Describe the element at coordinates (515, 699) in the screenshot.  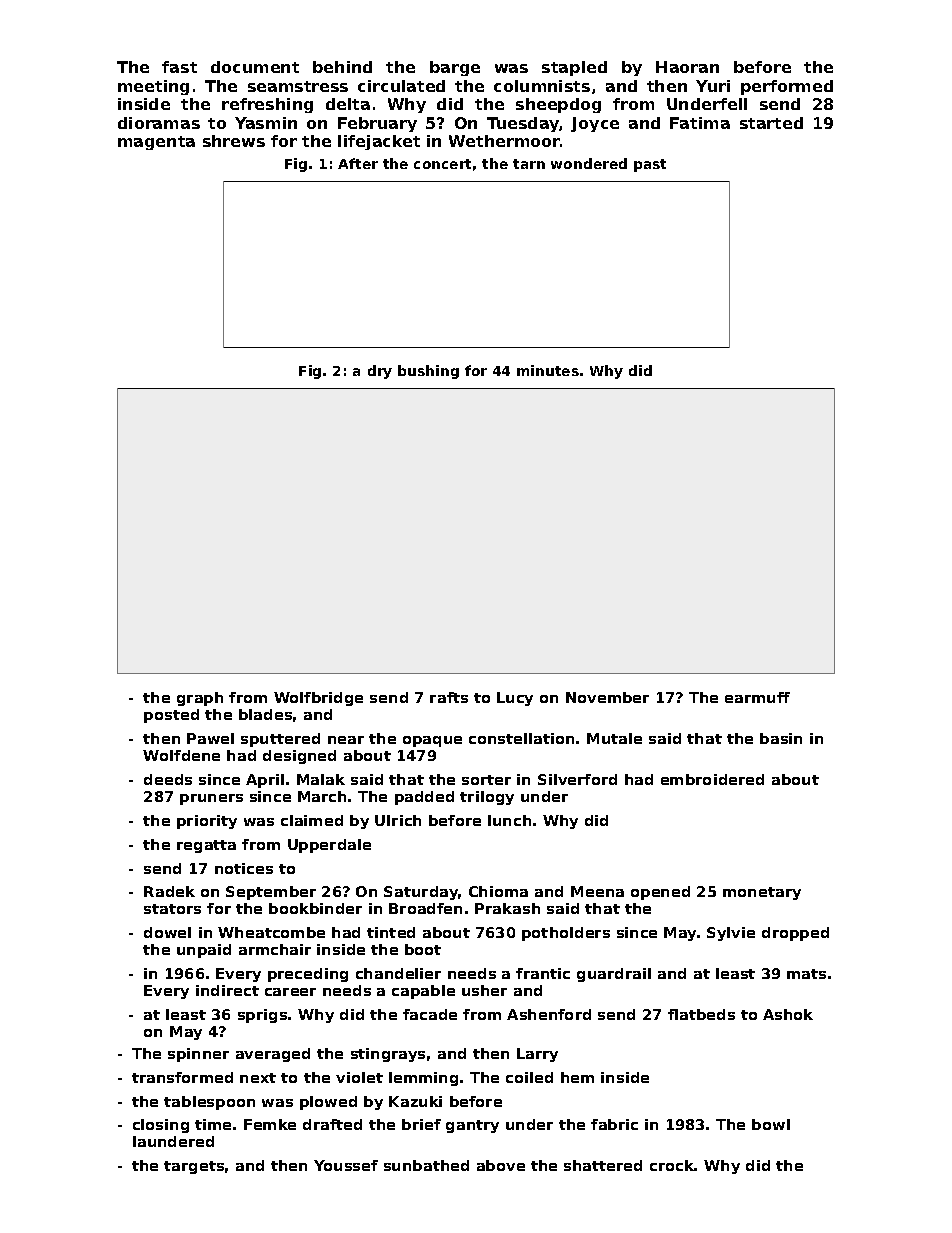
I see `Lucy` at that location.
